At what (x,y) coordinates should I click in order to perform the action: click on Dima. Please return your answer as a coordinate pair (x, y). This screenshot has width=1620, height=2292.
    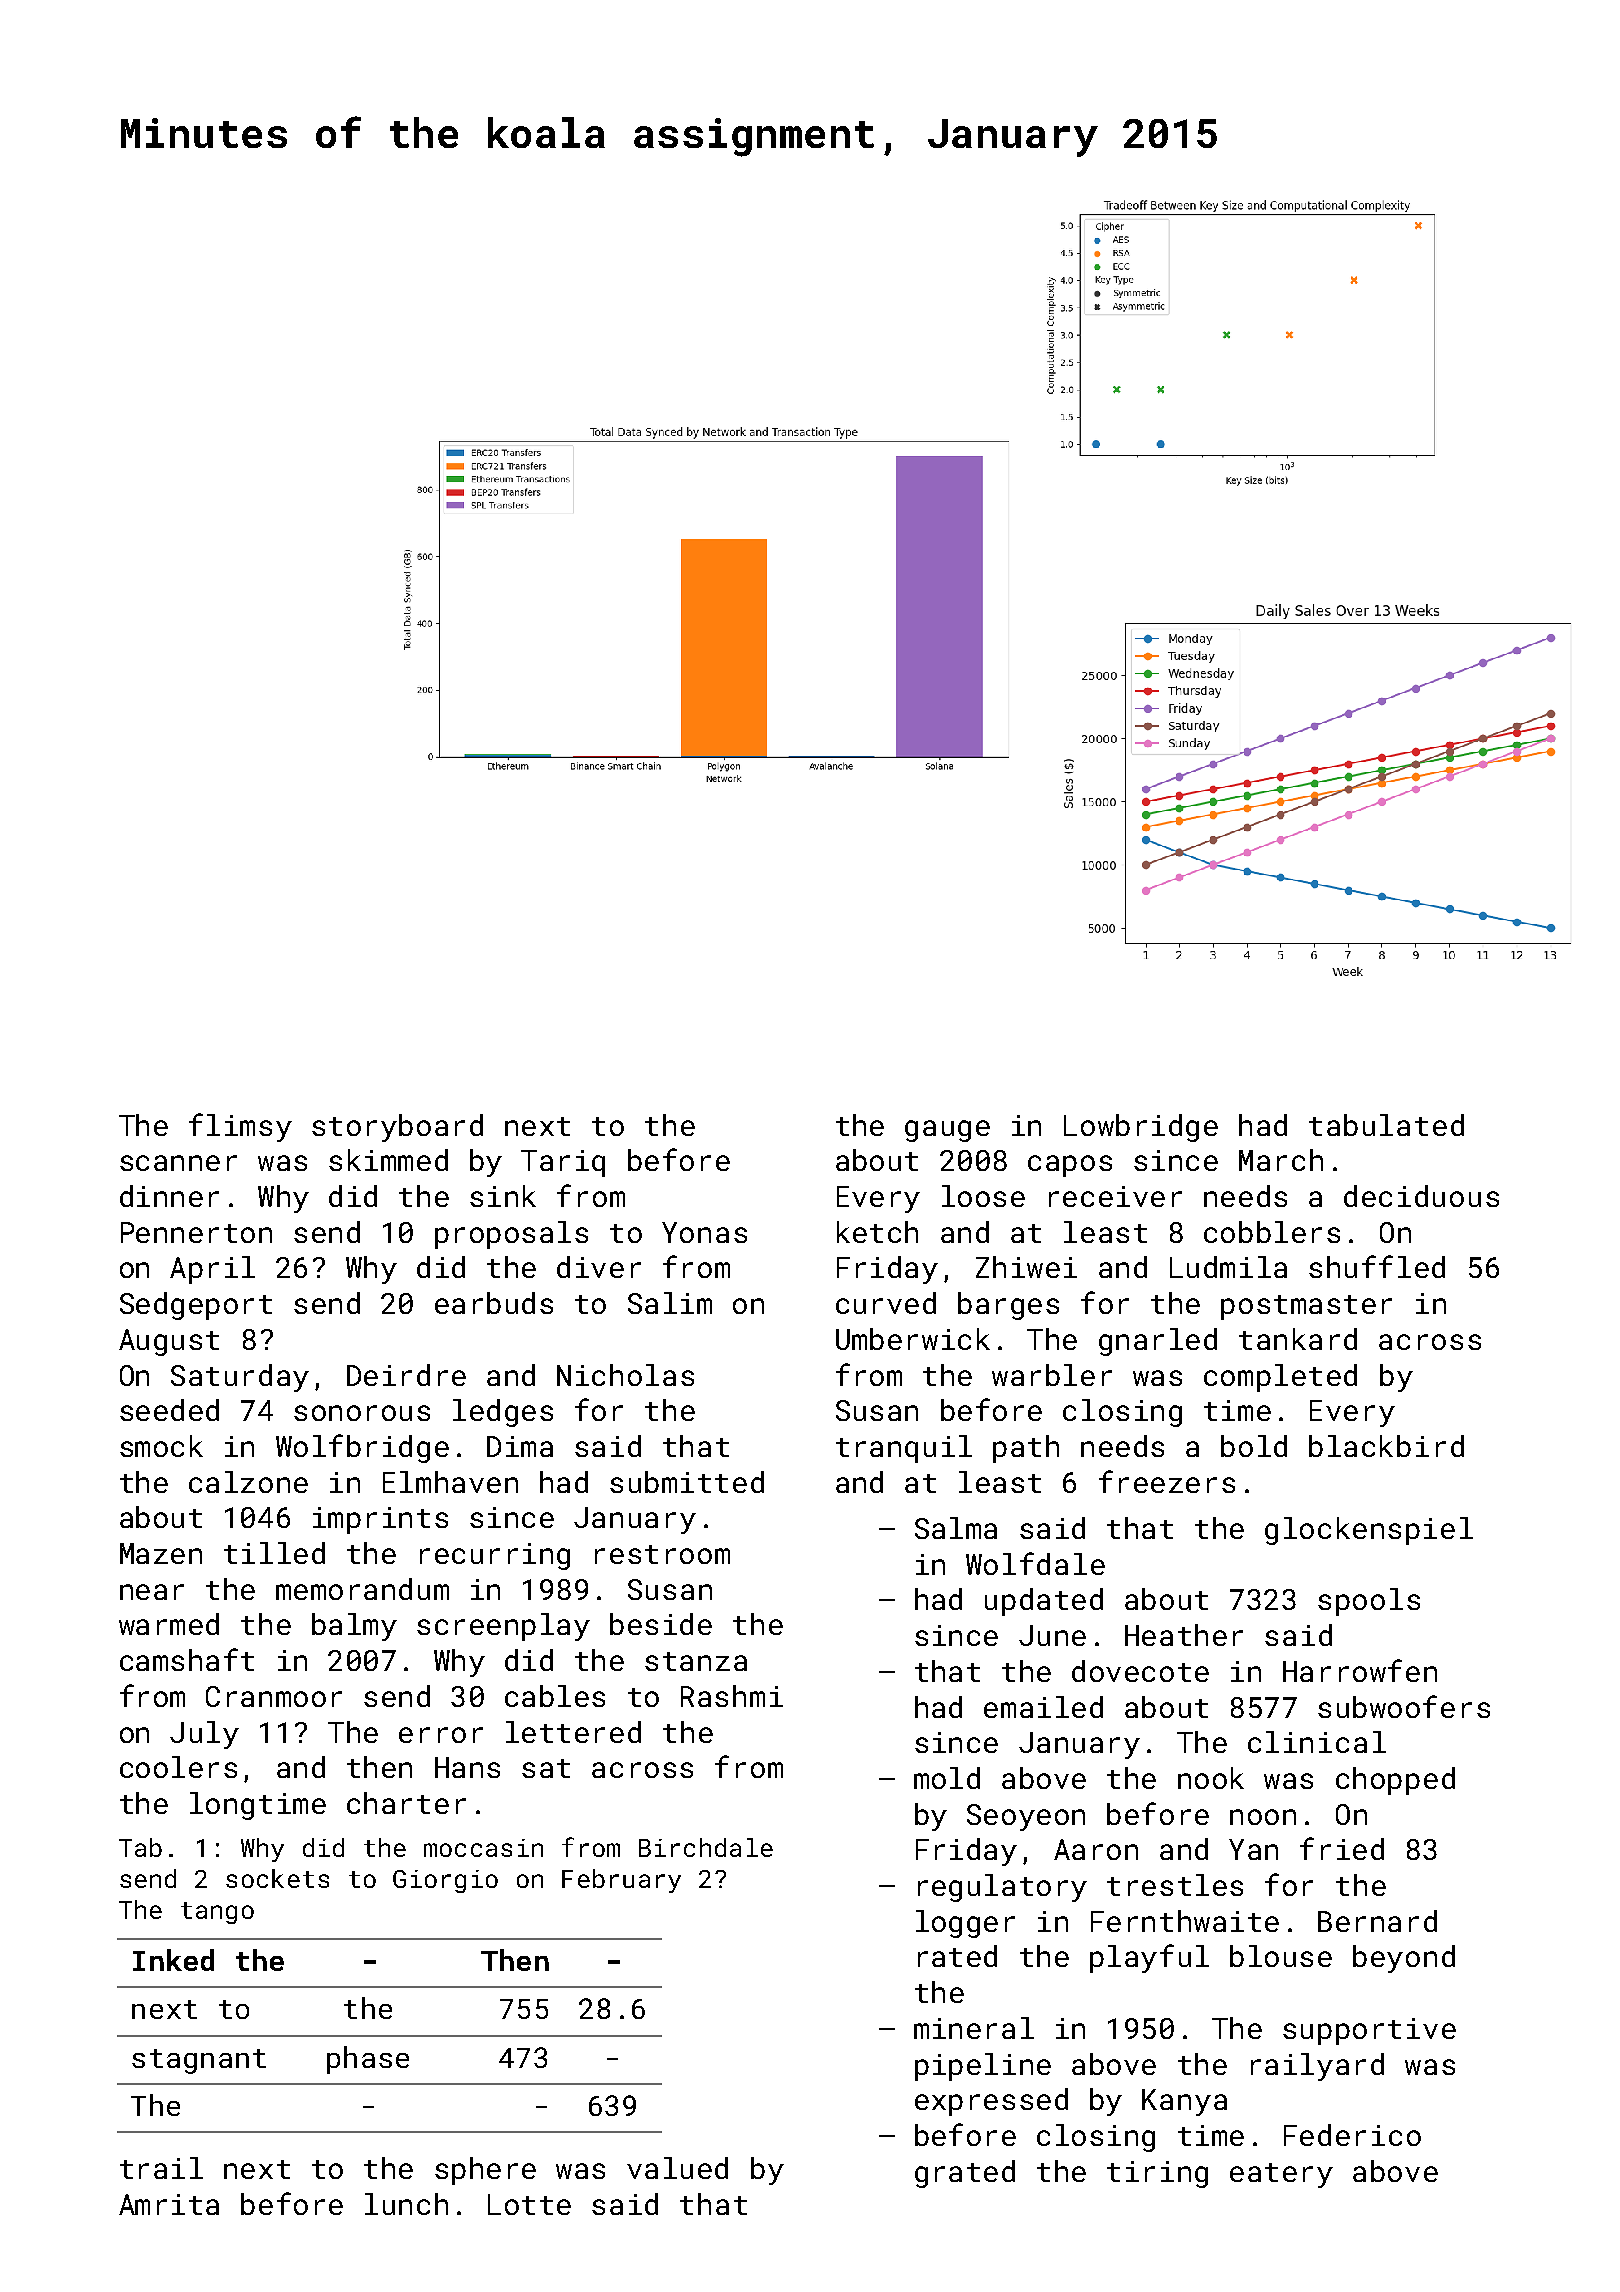
    Looking at the image, I should click on (520, 1446).
